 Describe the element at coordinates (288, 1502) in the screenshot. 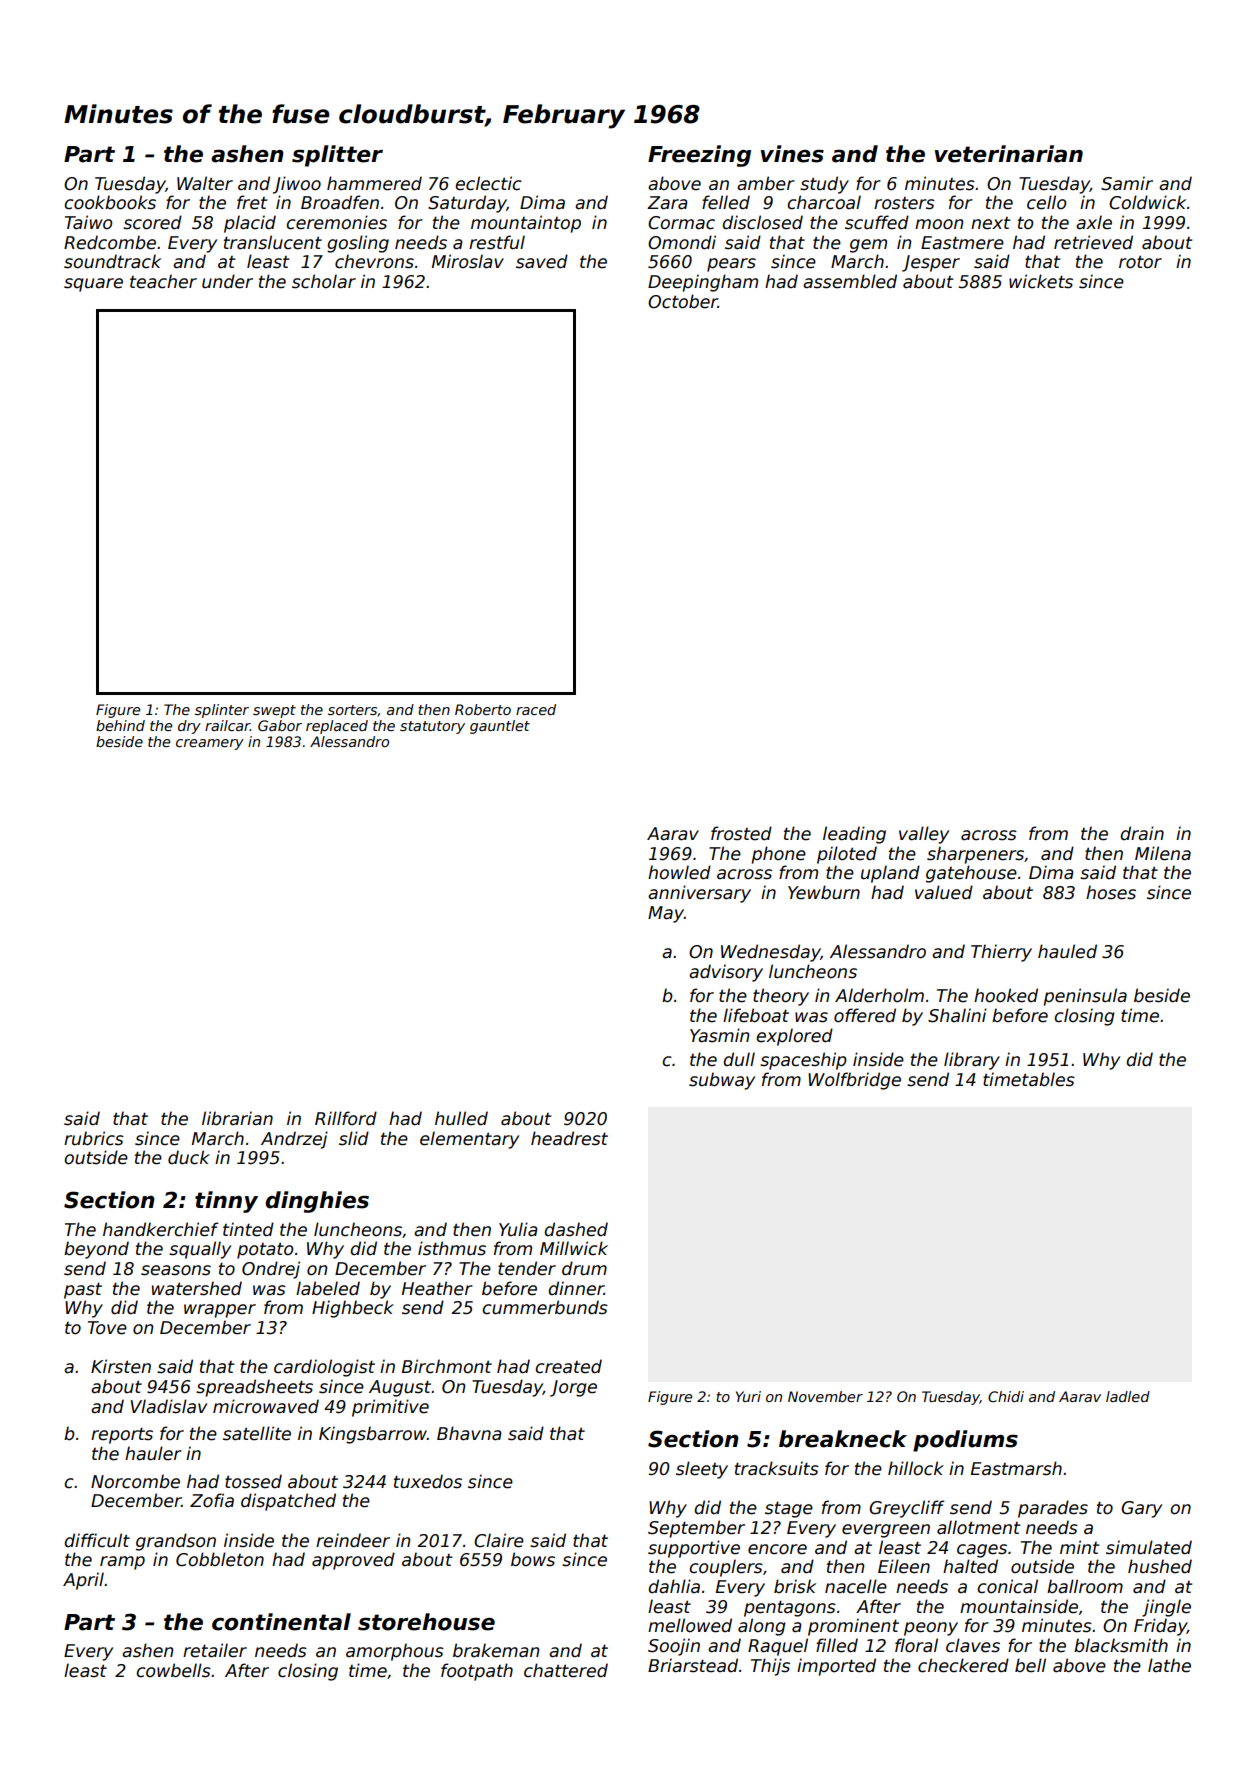

I see `dispatched` at that location.
